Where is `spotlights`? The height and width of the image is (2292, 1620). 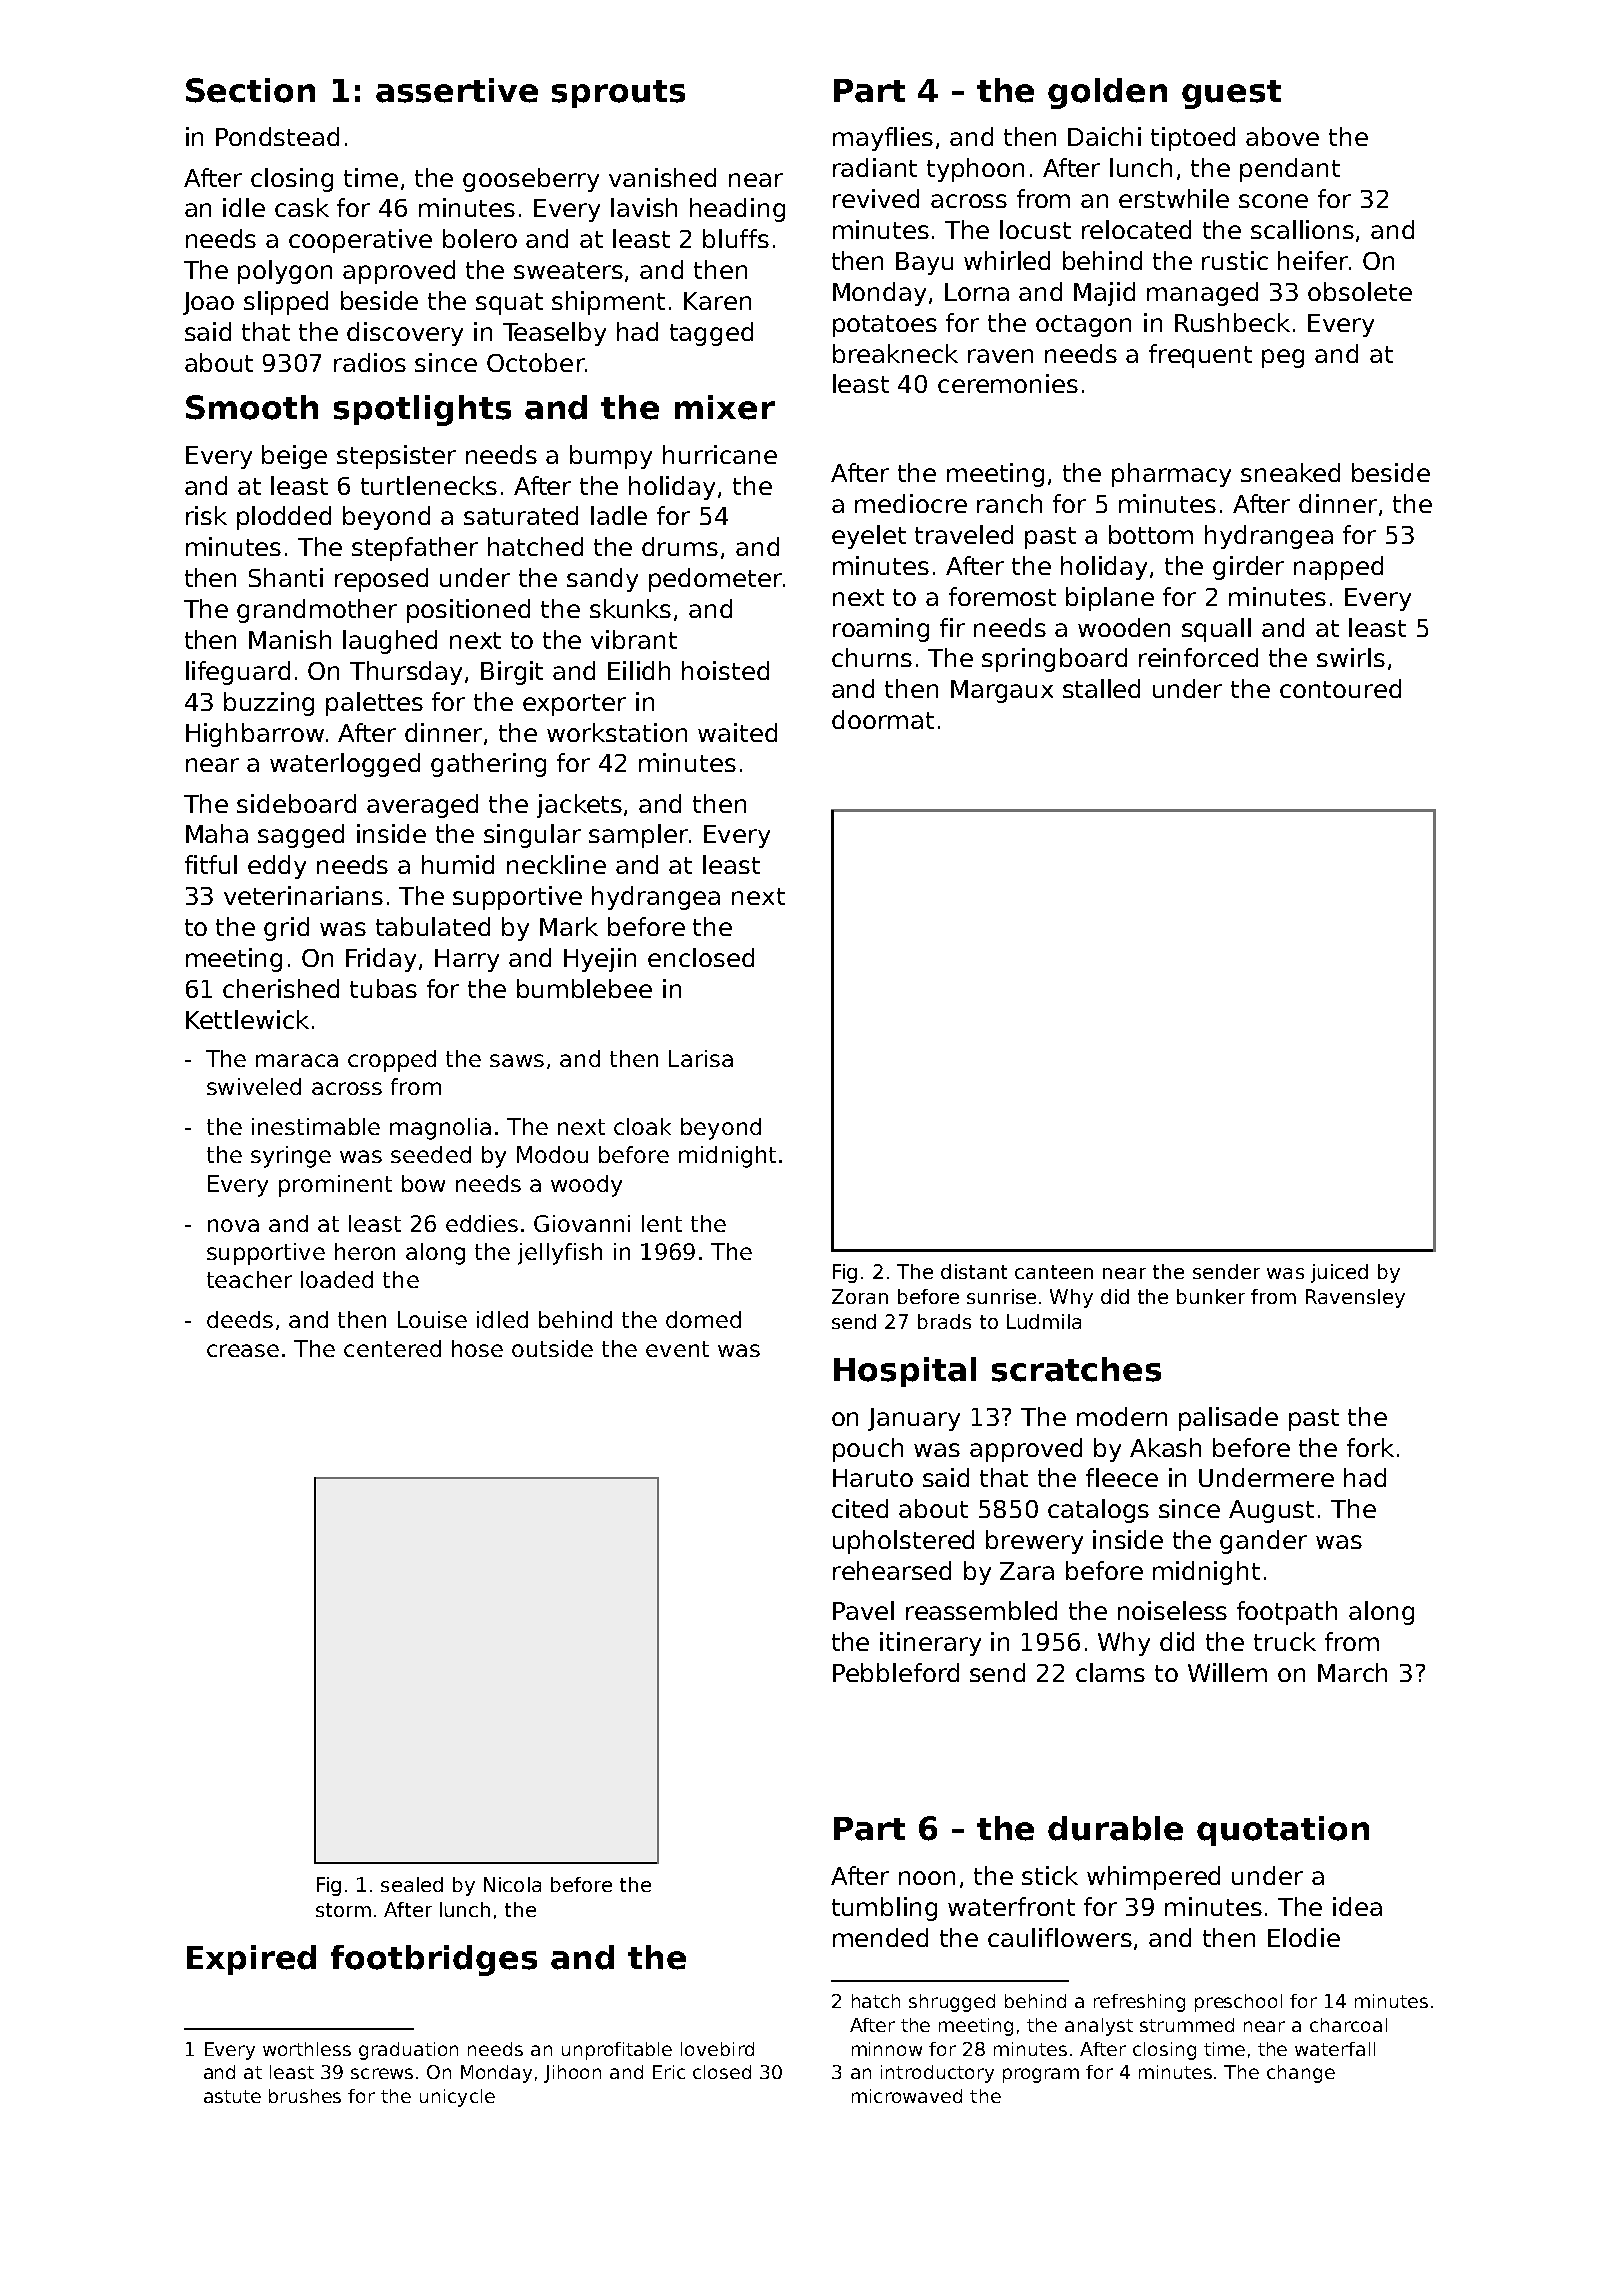
spotlights is located at coordinates (422, 410).
